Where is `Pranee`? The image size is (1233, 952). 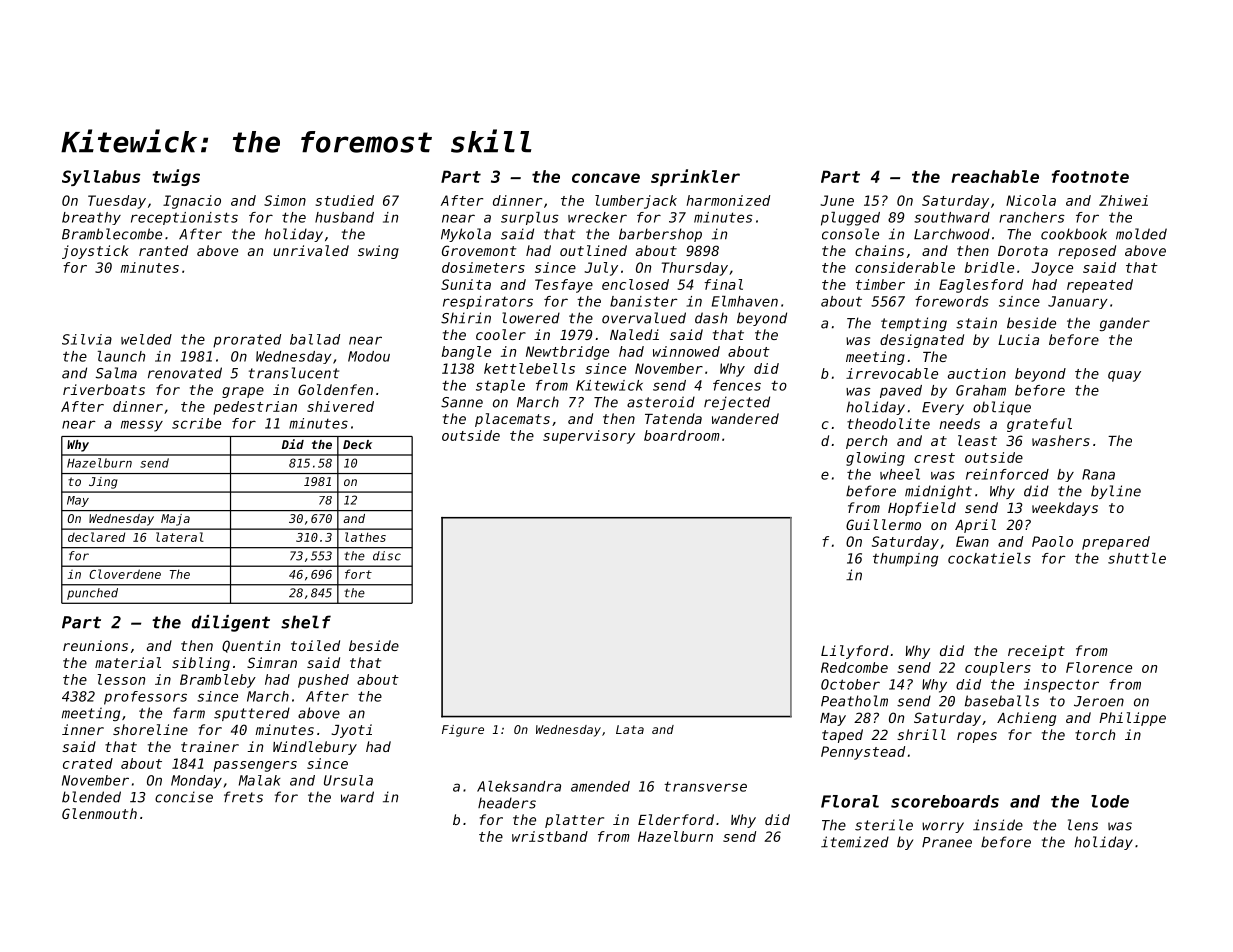 Pranee is located at coordinates (947, 842).
